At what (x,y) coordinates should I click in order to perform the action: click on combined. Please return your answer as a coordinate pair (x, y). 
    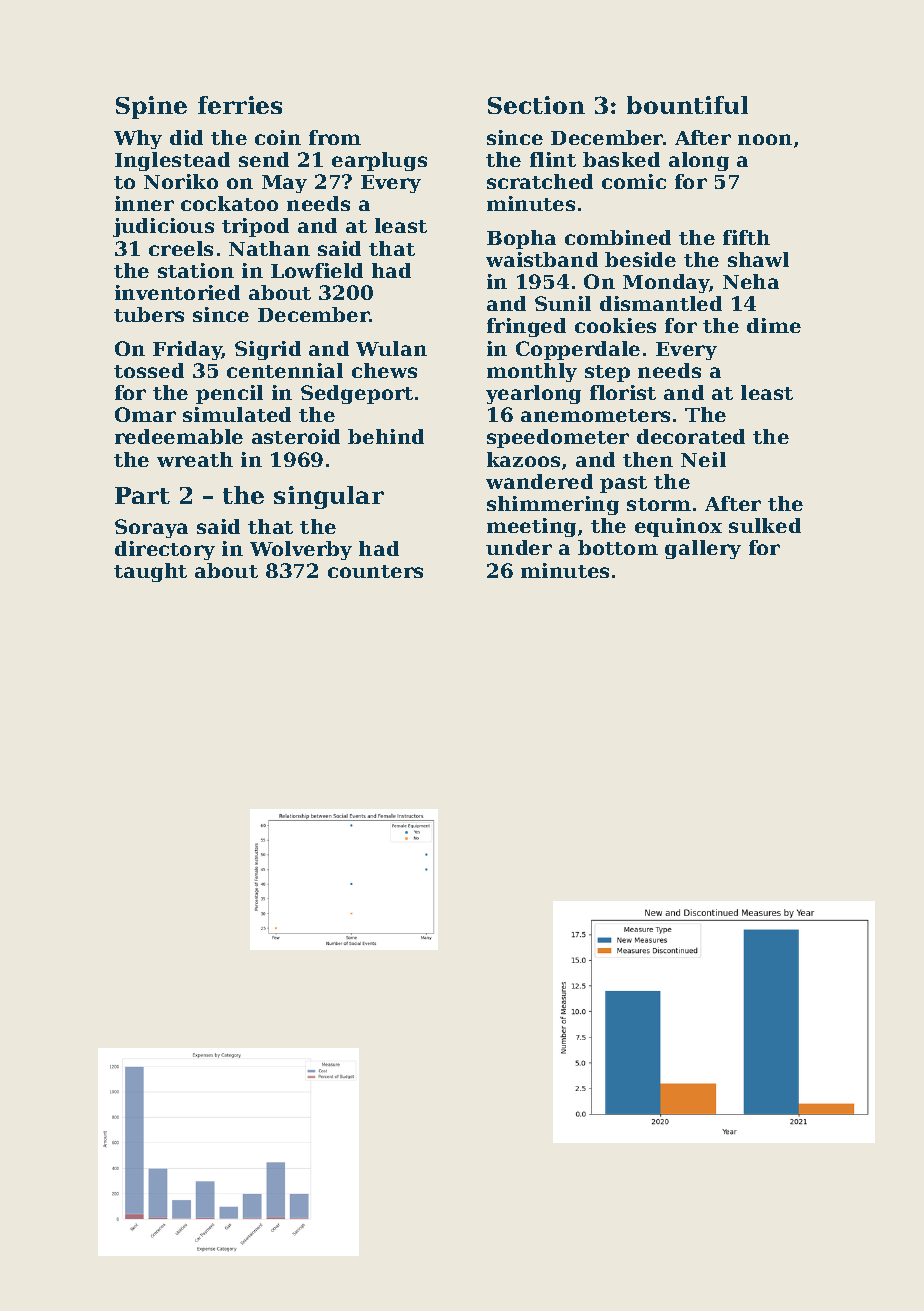
    Looking at the image, I should click on (618, 237).
